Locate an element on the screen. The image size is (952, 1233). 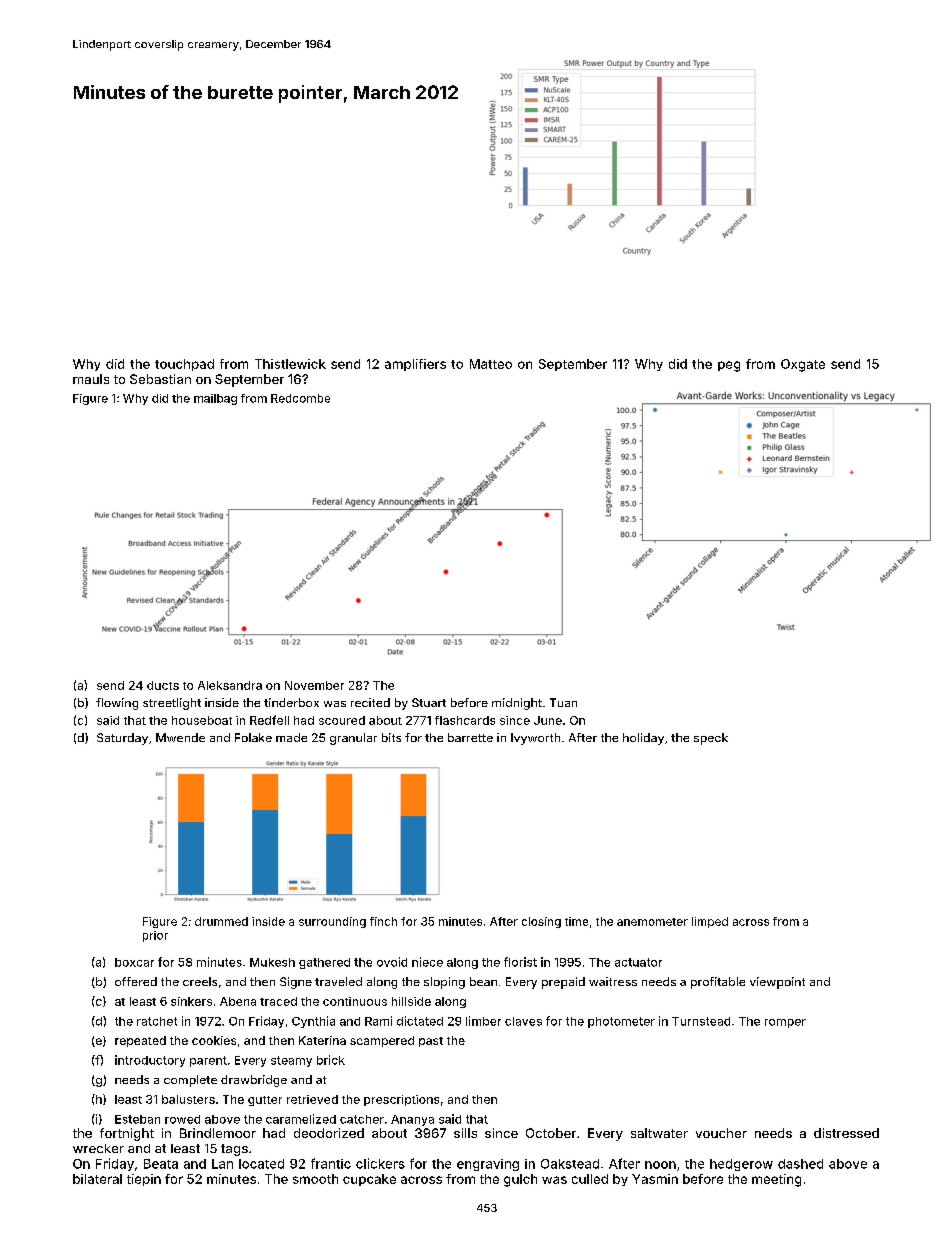
Matteo is located at coordinates (491, 364).
